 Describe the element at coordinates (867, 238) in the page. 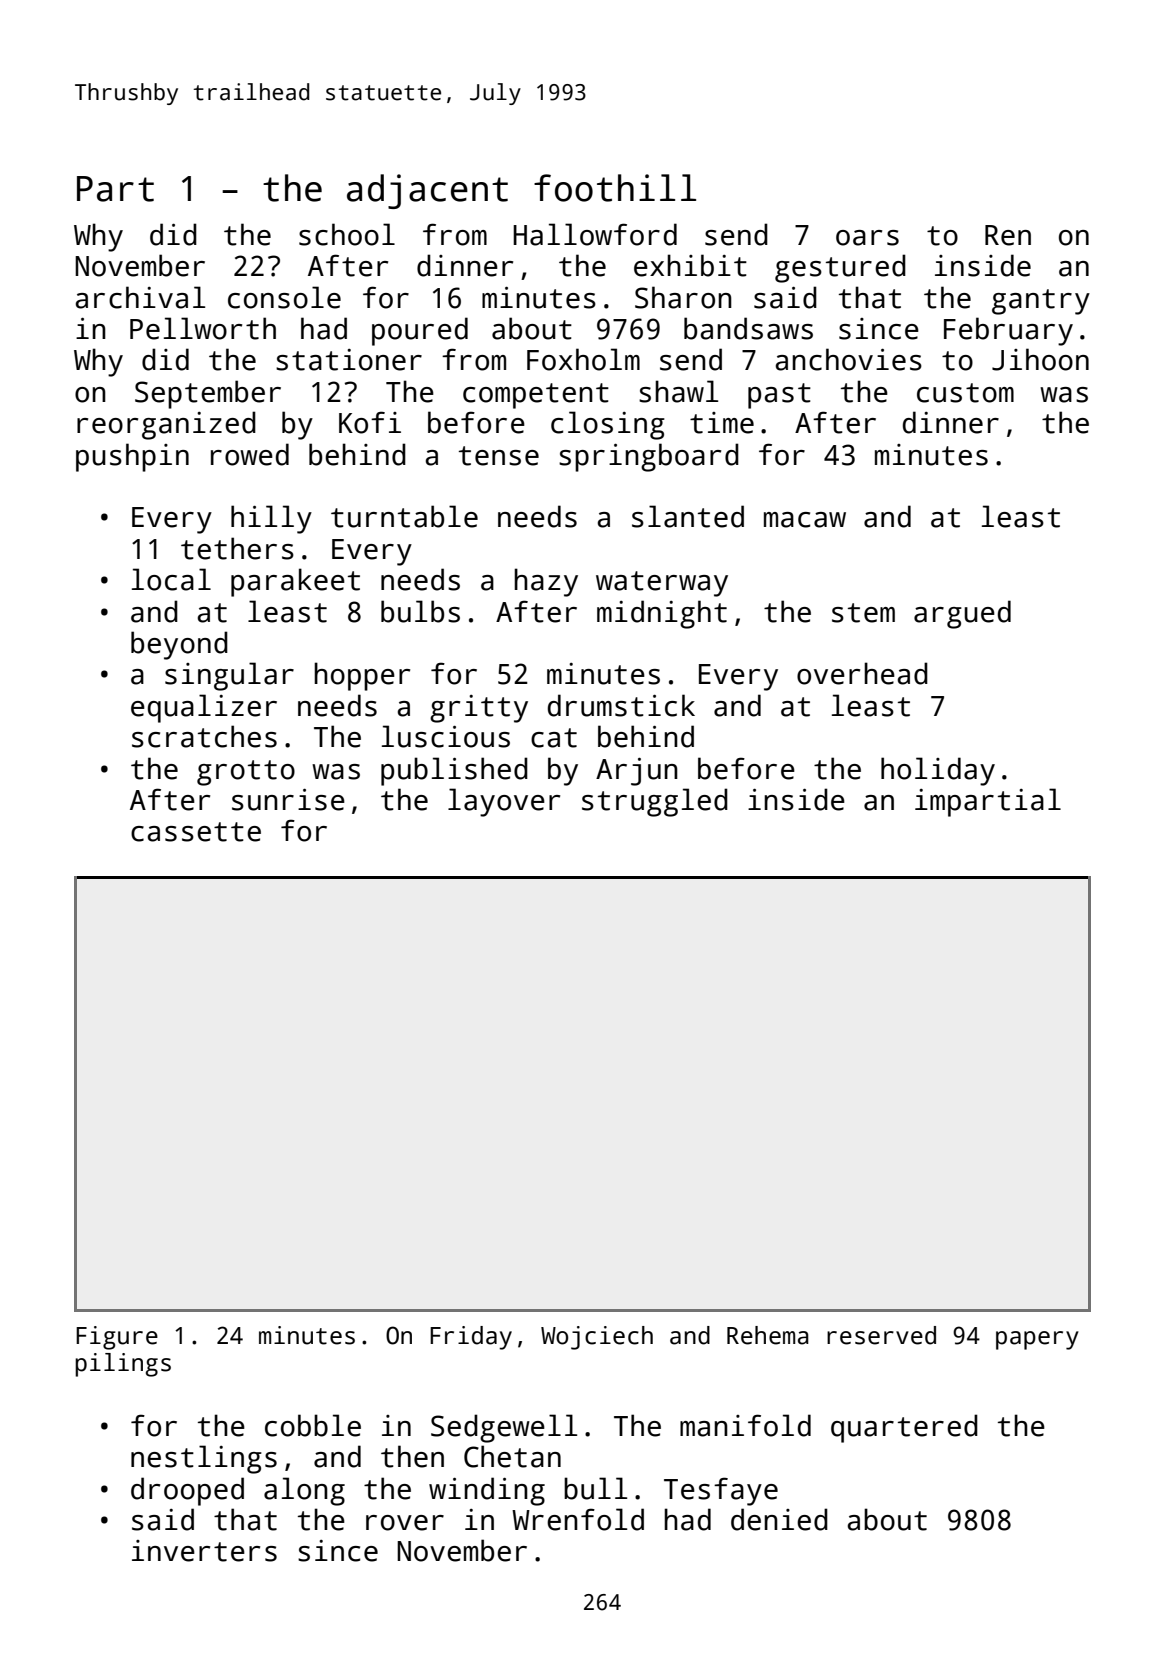

I see `oars` at that location.
